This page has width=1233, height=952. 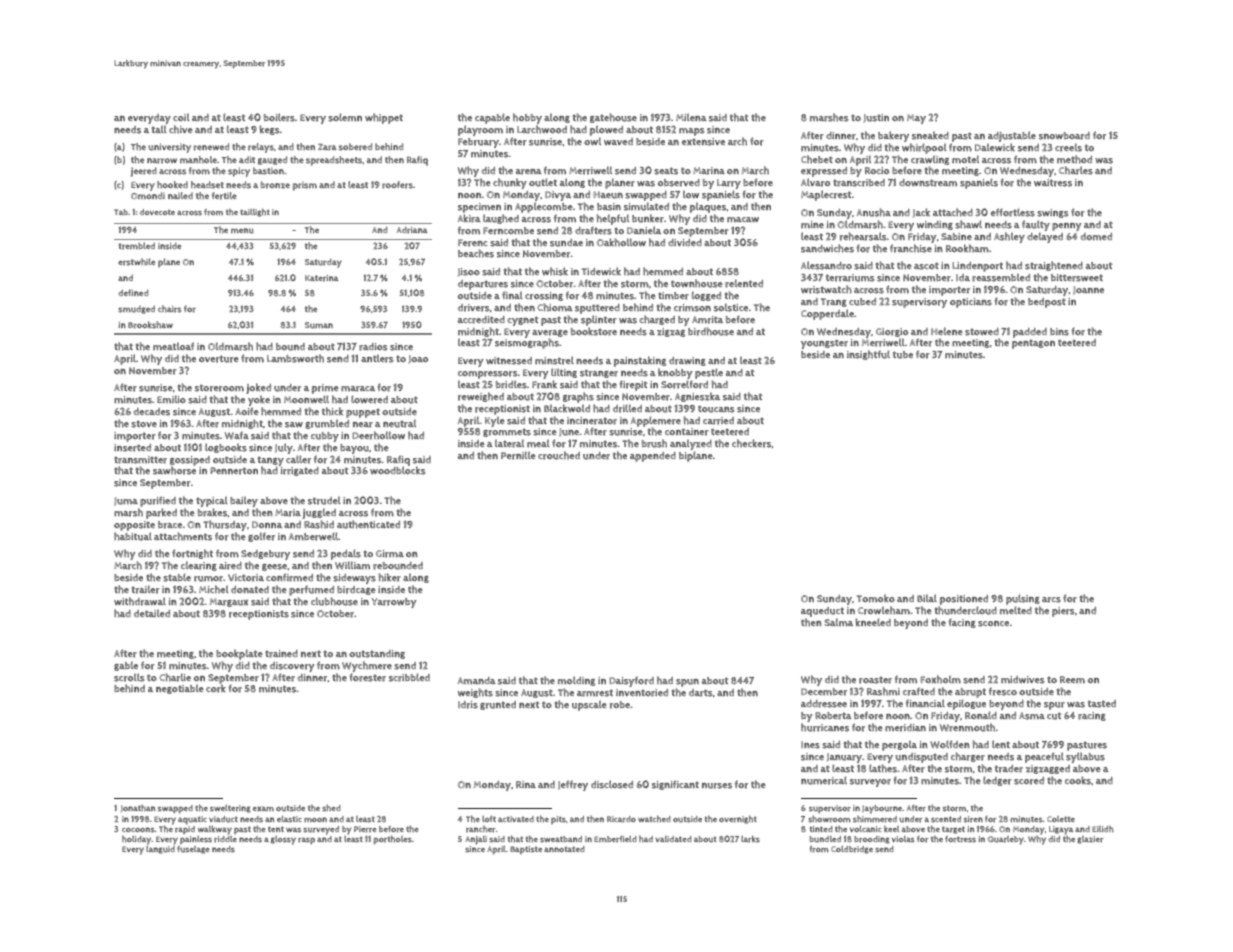 I want to click on Adriana, so click(x=412, y=230).
